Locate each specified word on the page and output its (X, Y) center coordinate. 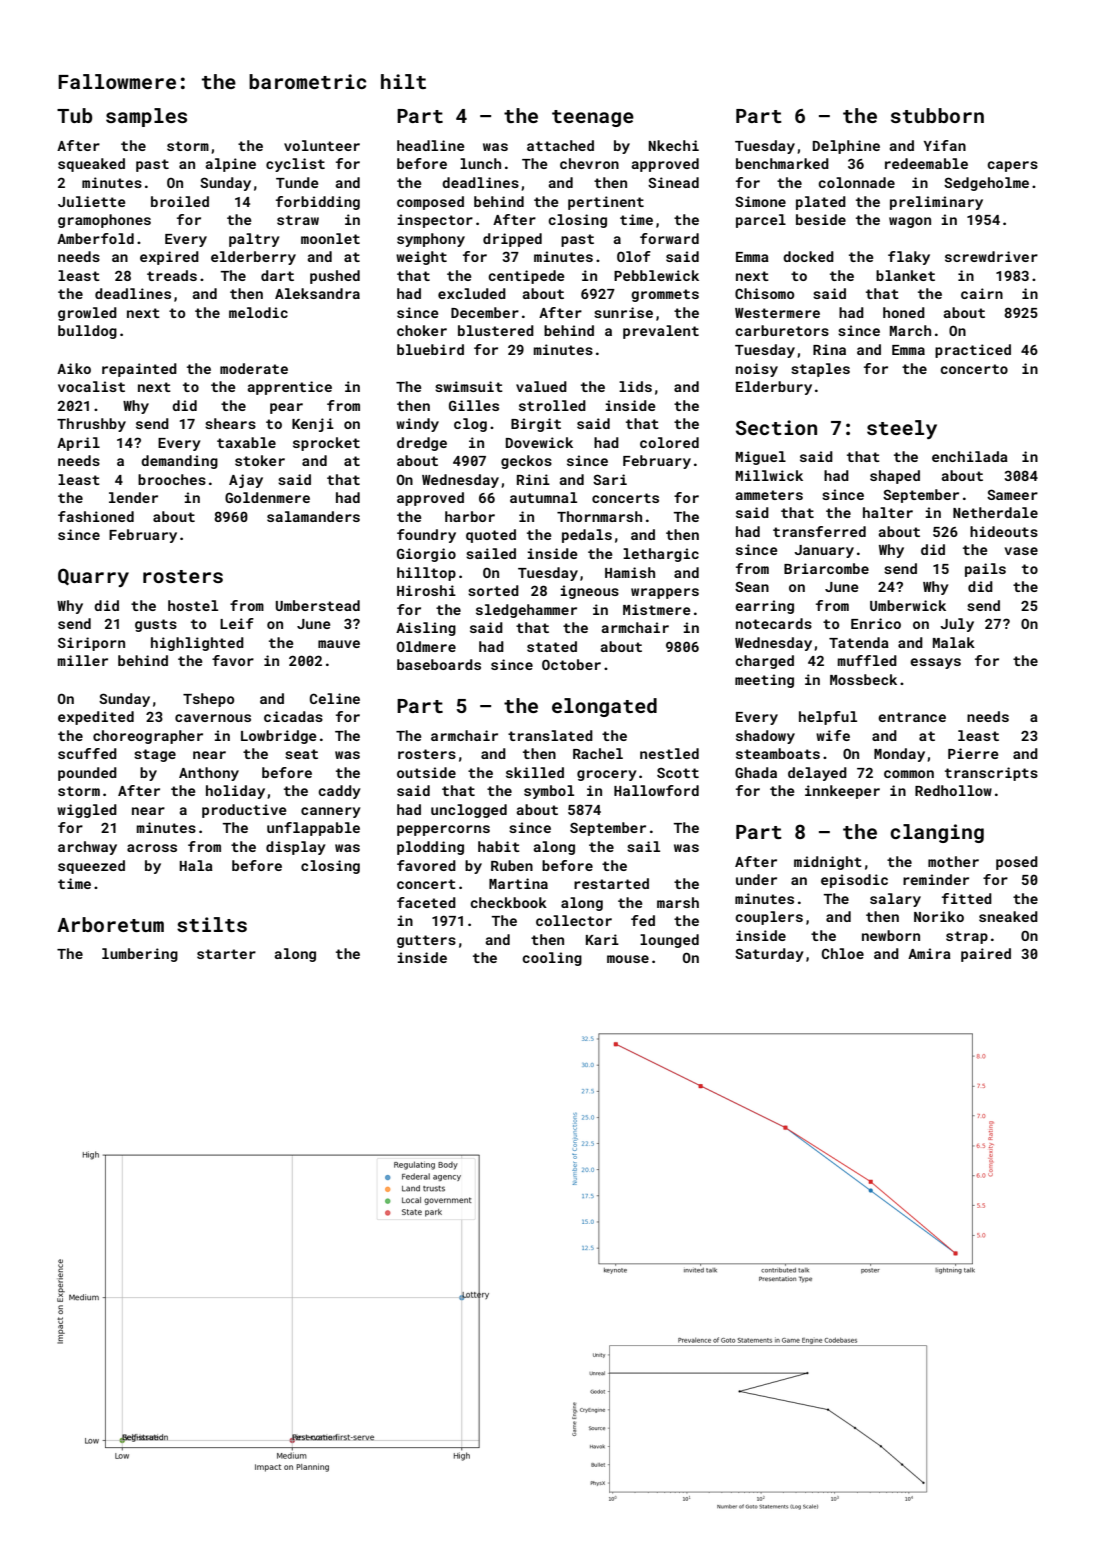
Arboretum (110, 924)
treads (172, 275)
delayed (817, 774)
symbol (549, 792)
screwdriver (991, 256)
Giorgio (426, 555)
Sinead (673, 182)
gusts (156, 625)
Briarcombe (826, 568)
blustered (496, 330)
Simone (760, 201)
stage (155, 755)
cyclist (295, 165)
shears (230, 423)
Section (776, 427)
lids (635, 386)
